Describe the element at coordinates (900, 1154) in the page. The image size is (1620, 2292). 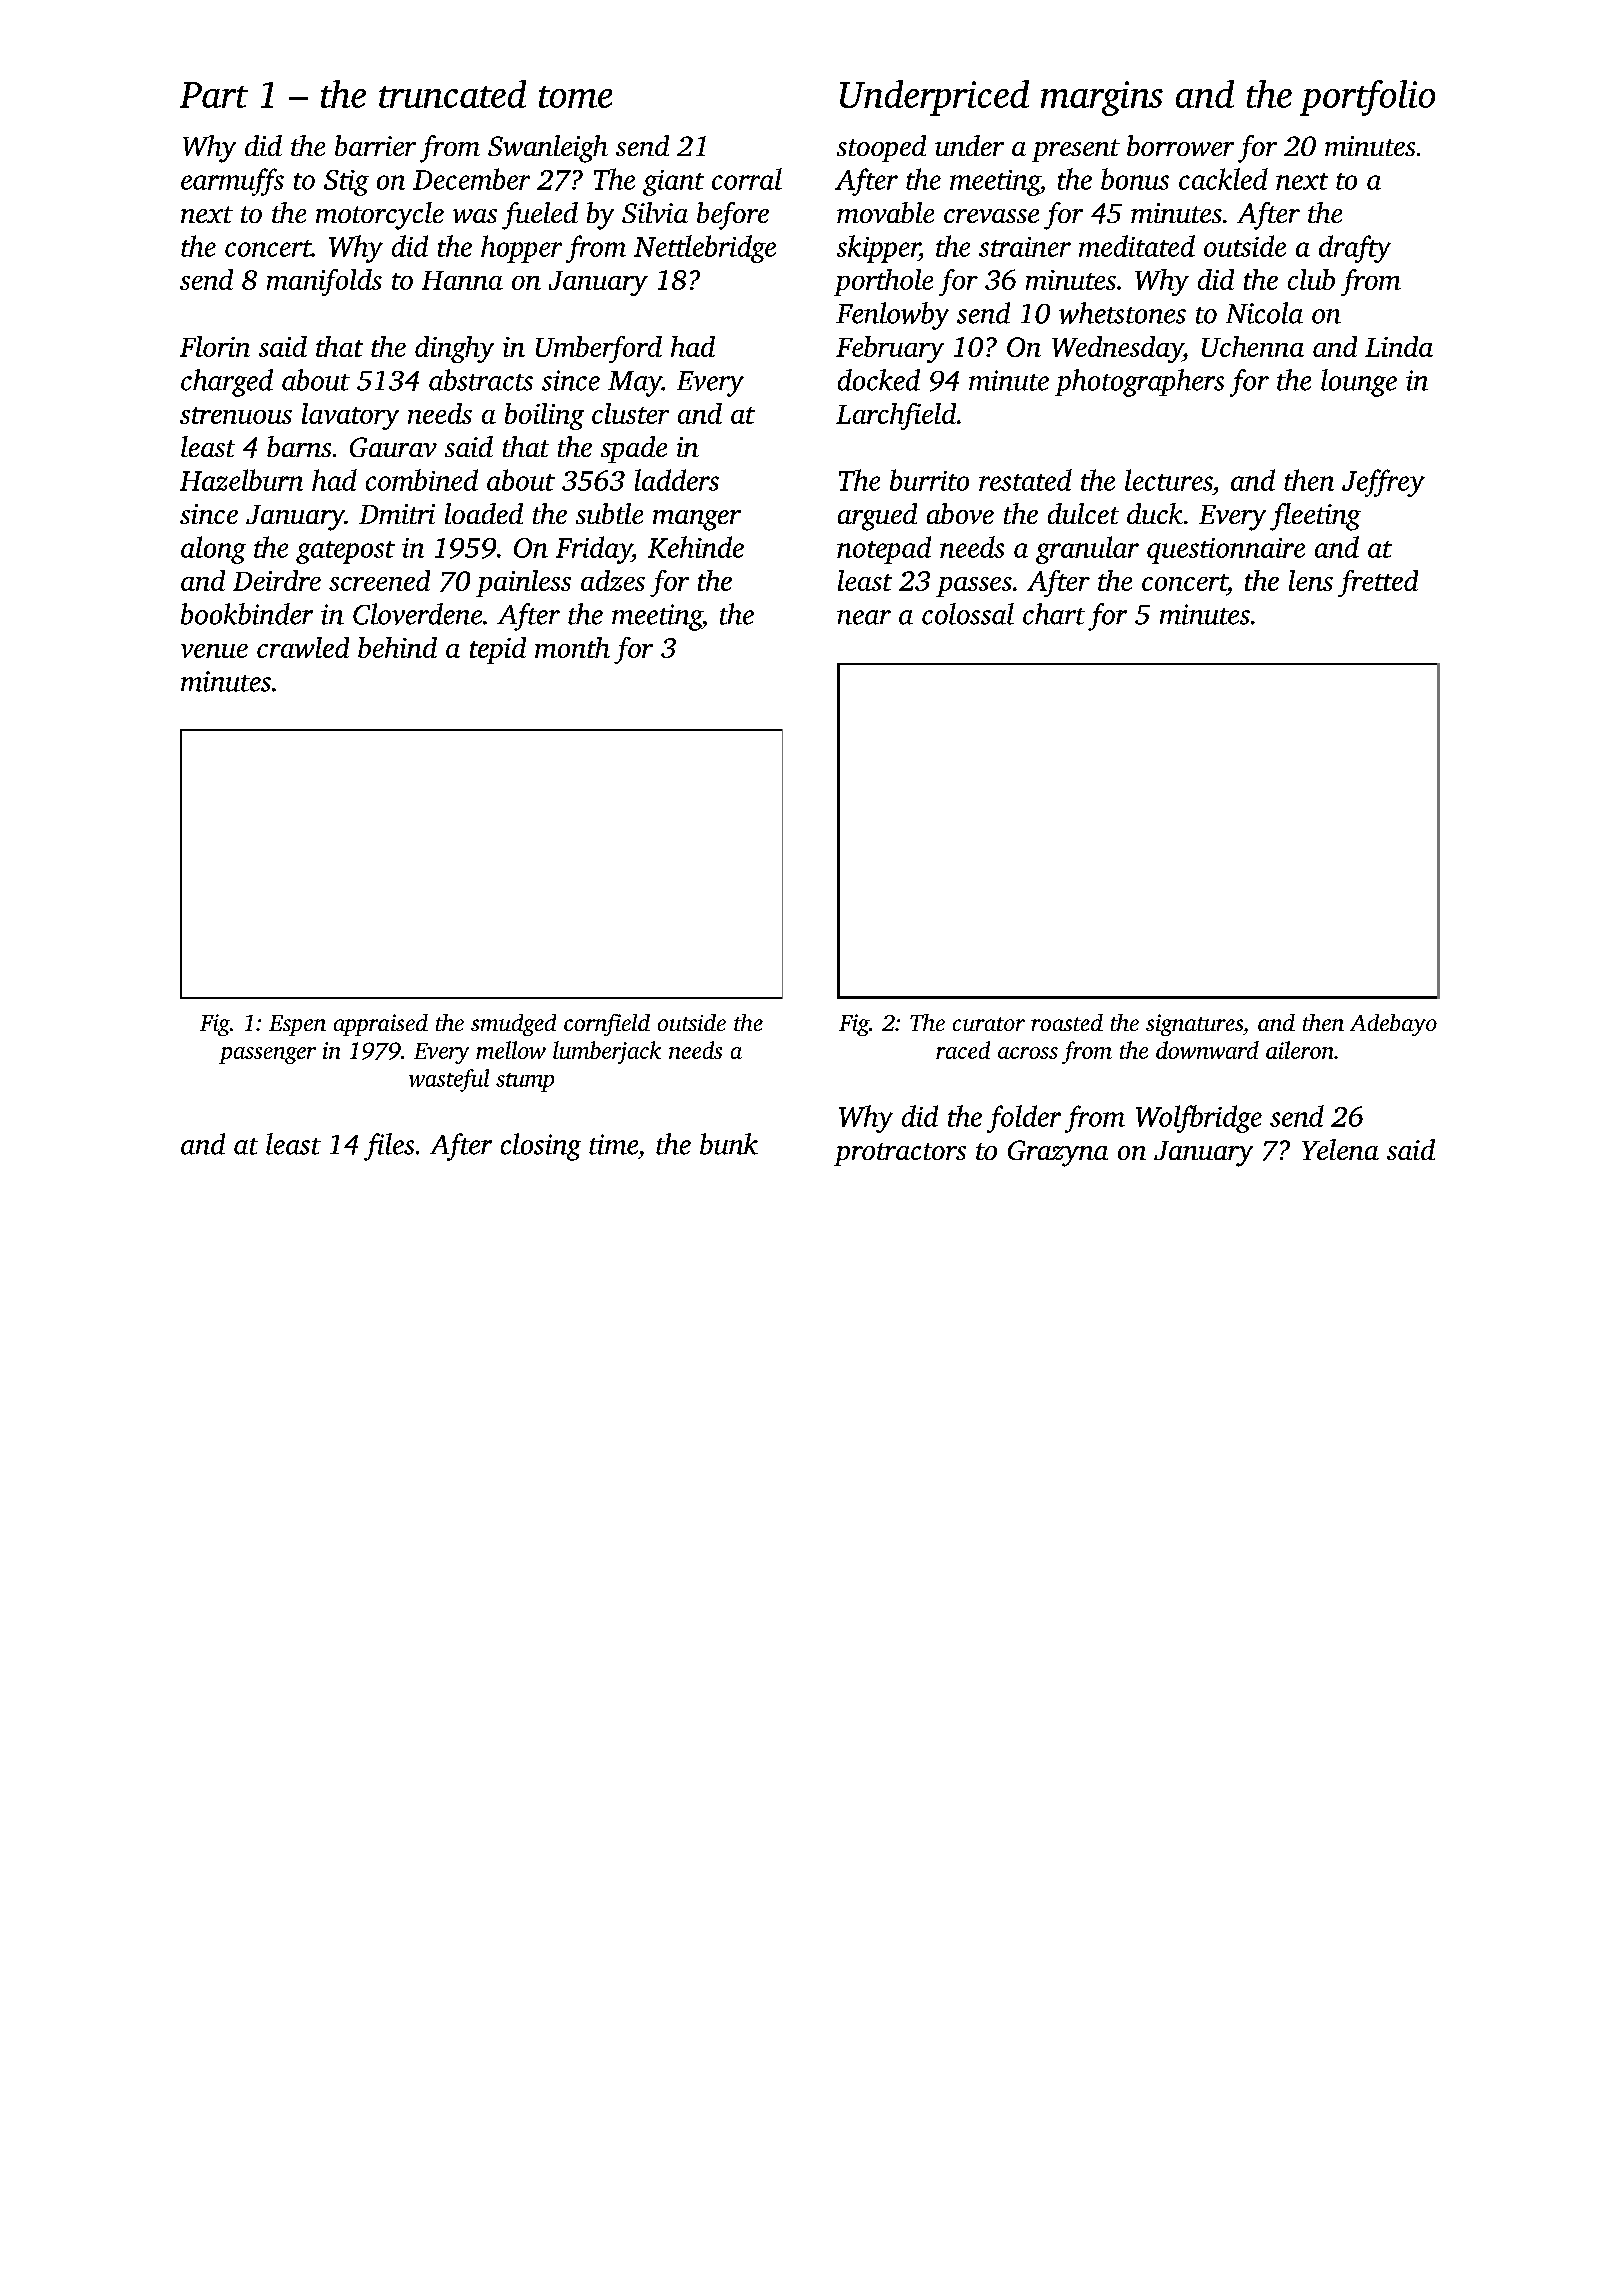
I see `protractors` at that location.
